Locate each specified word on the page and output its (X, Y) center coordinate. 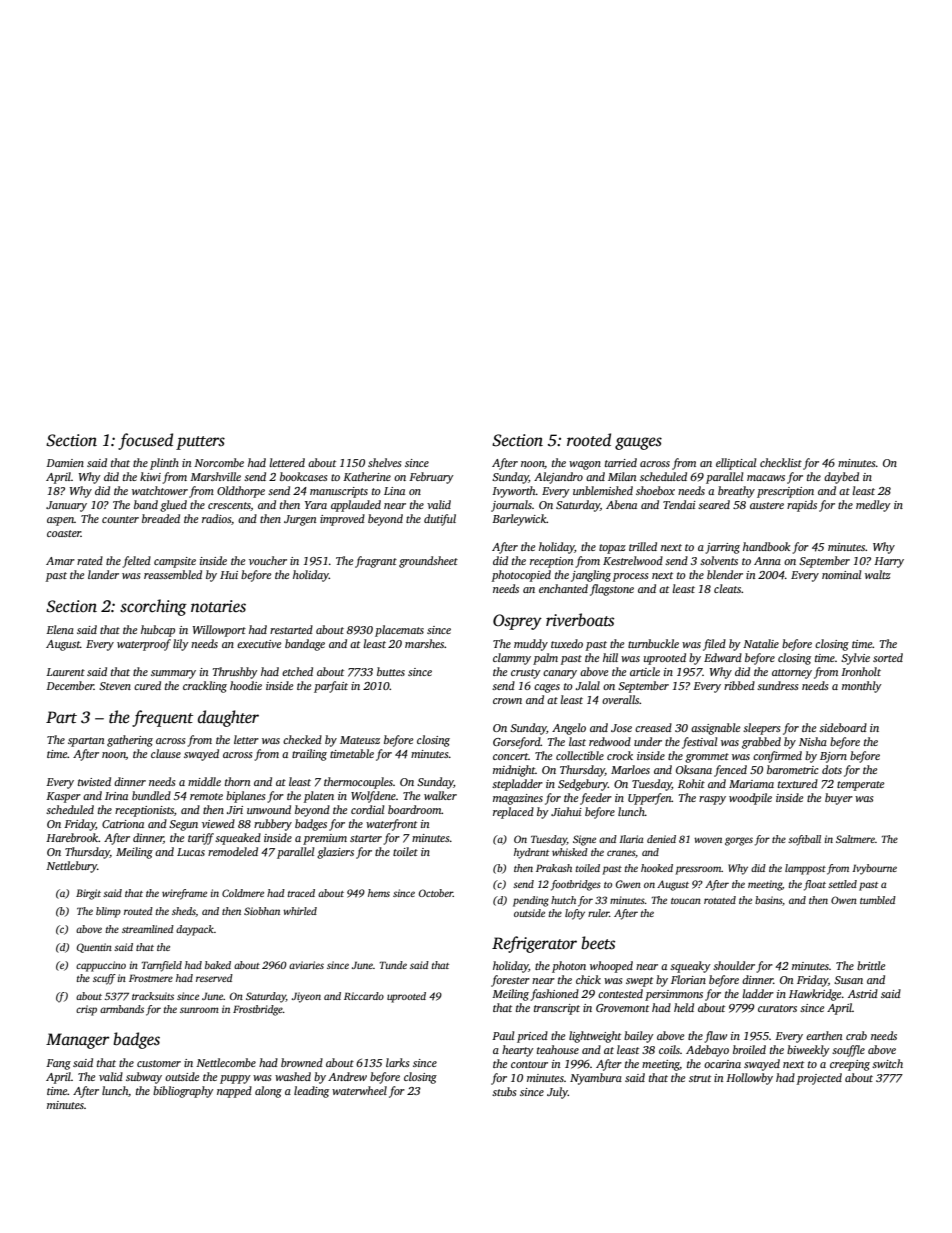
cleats (727, 588)
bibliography (183, 1092)
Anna (767, 561)
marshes (425, 643)
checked (302, 739)
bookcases (304, 476)
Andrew (347, 1076)
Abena (621, 504)
